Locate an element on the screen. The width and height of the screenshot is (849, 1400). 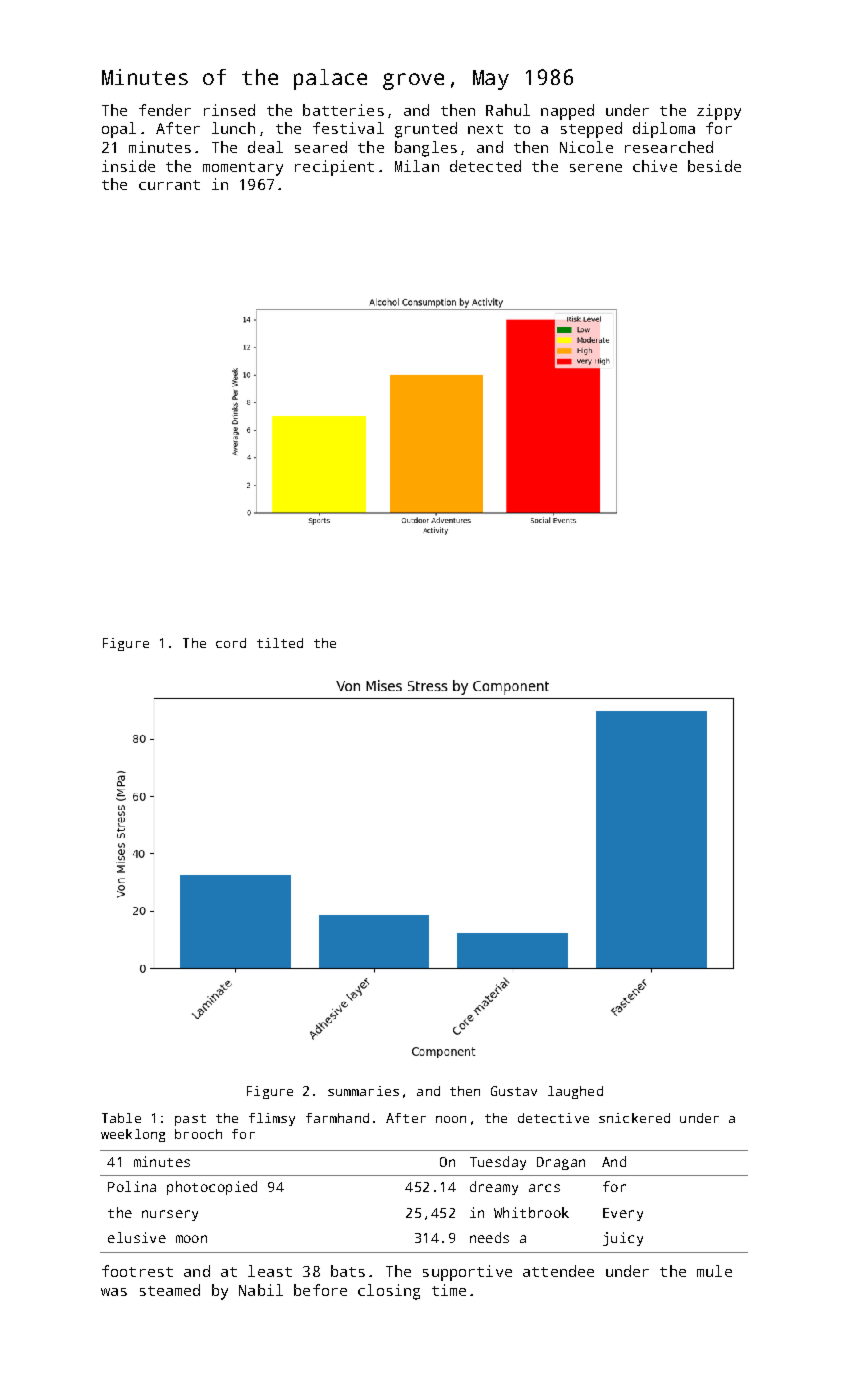
tilted is located at coordinates (280, 643).
